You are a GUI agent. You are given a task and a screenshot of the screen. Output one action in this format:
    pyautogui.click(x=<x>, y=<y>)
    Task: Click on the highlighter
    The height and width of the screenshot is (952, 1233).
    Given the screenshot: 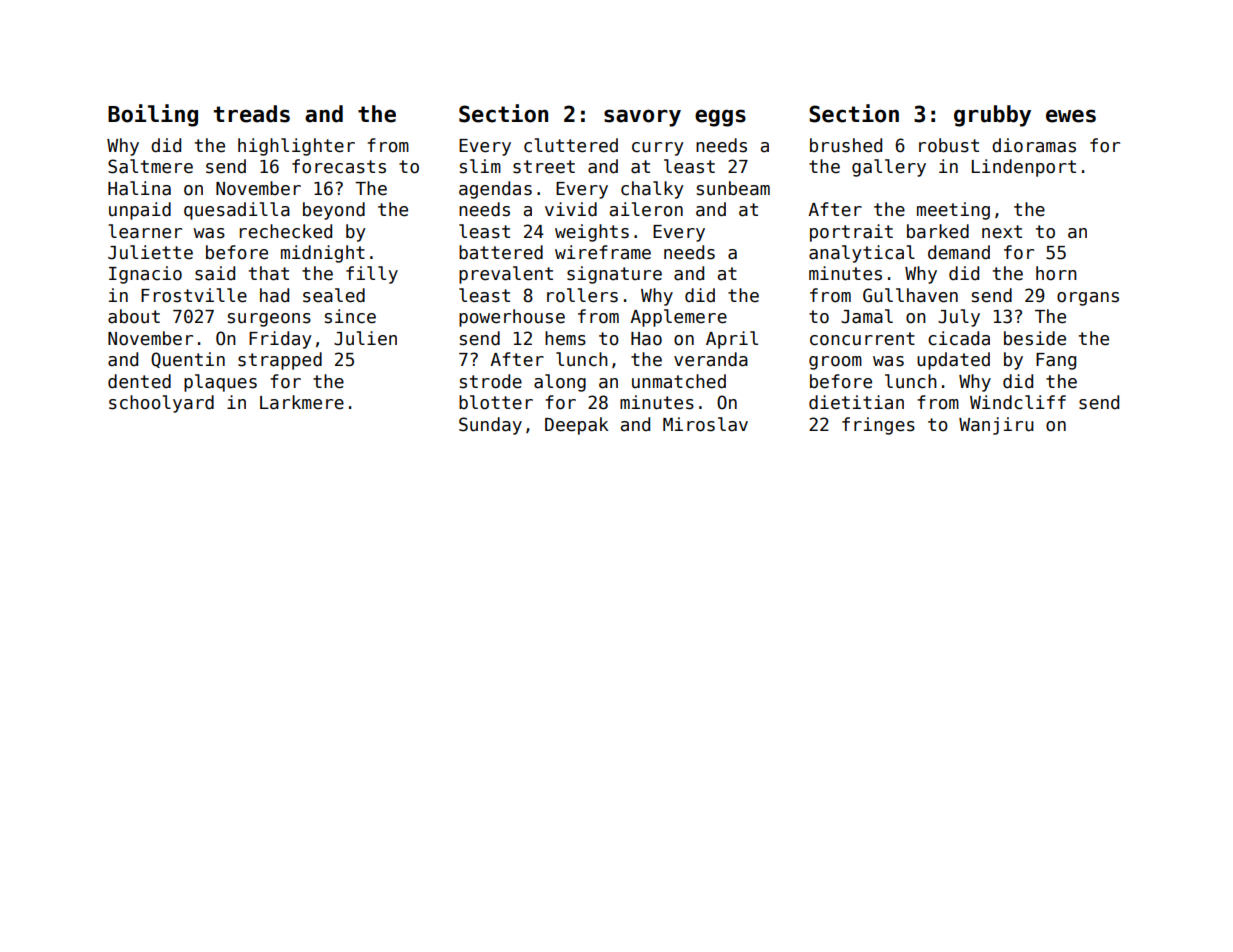 What is the action you would take?
    pyautogui.click(x=296, y=147)
